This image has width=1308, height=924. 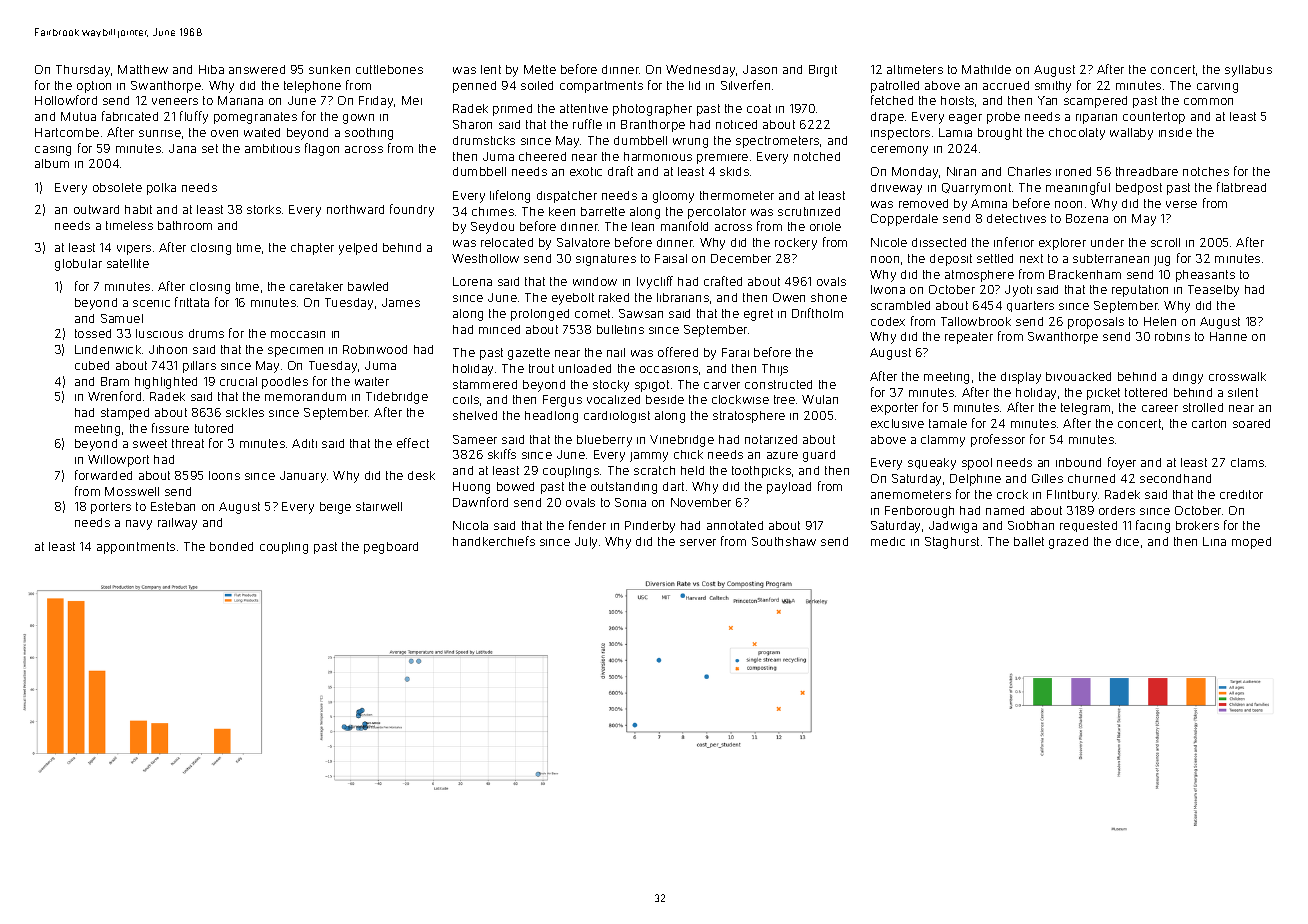 I want to click on verse, so click(x=1181, y=204).
